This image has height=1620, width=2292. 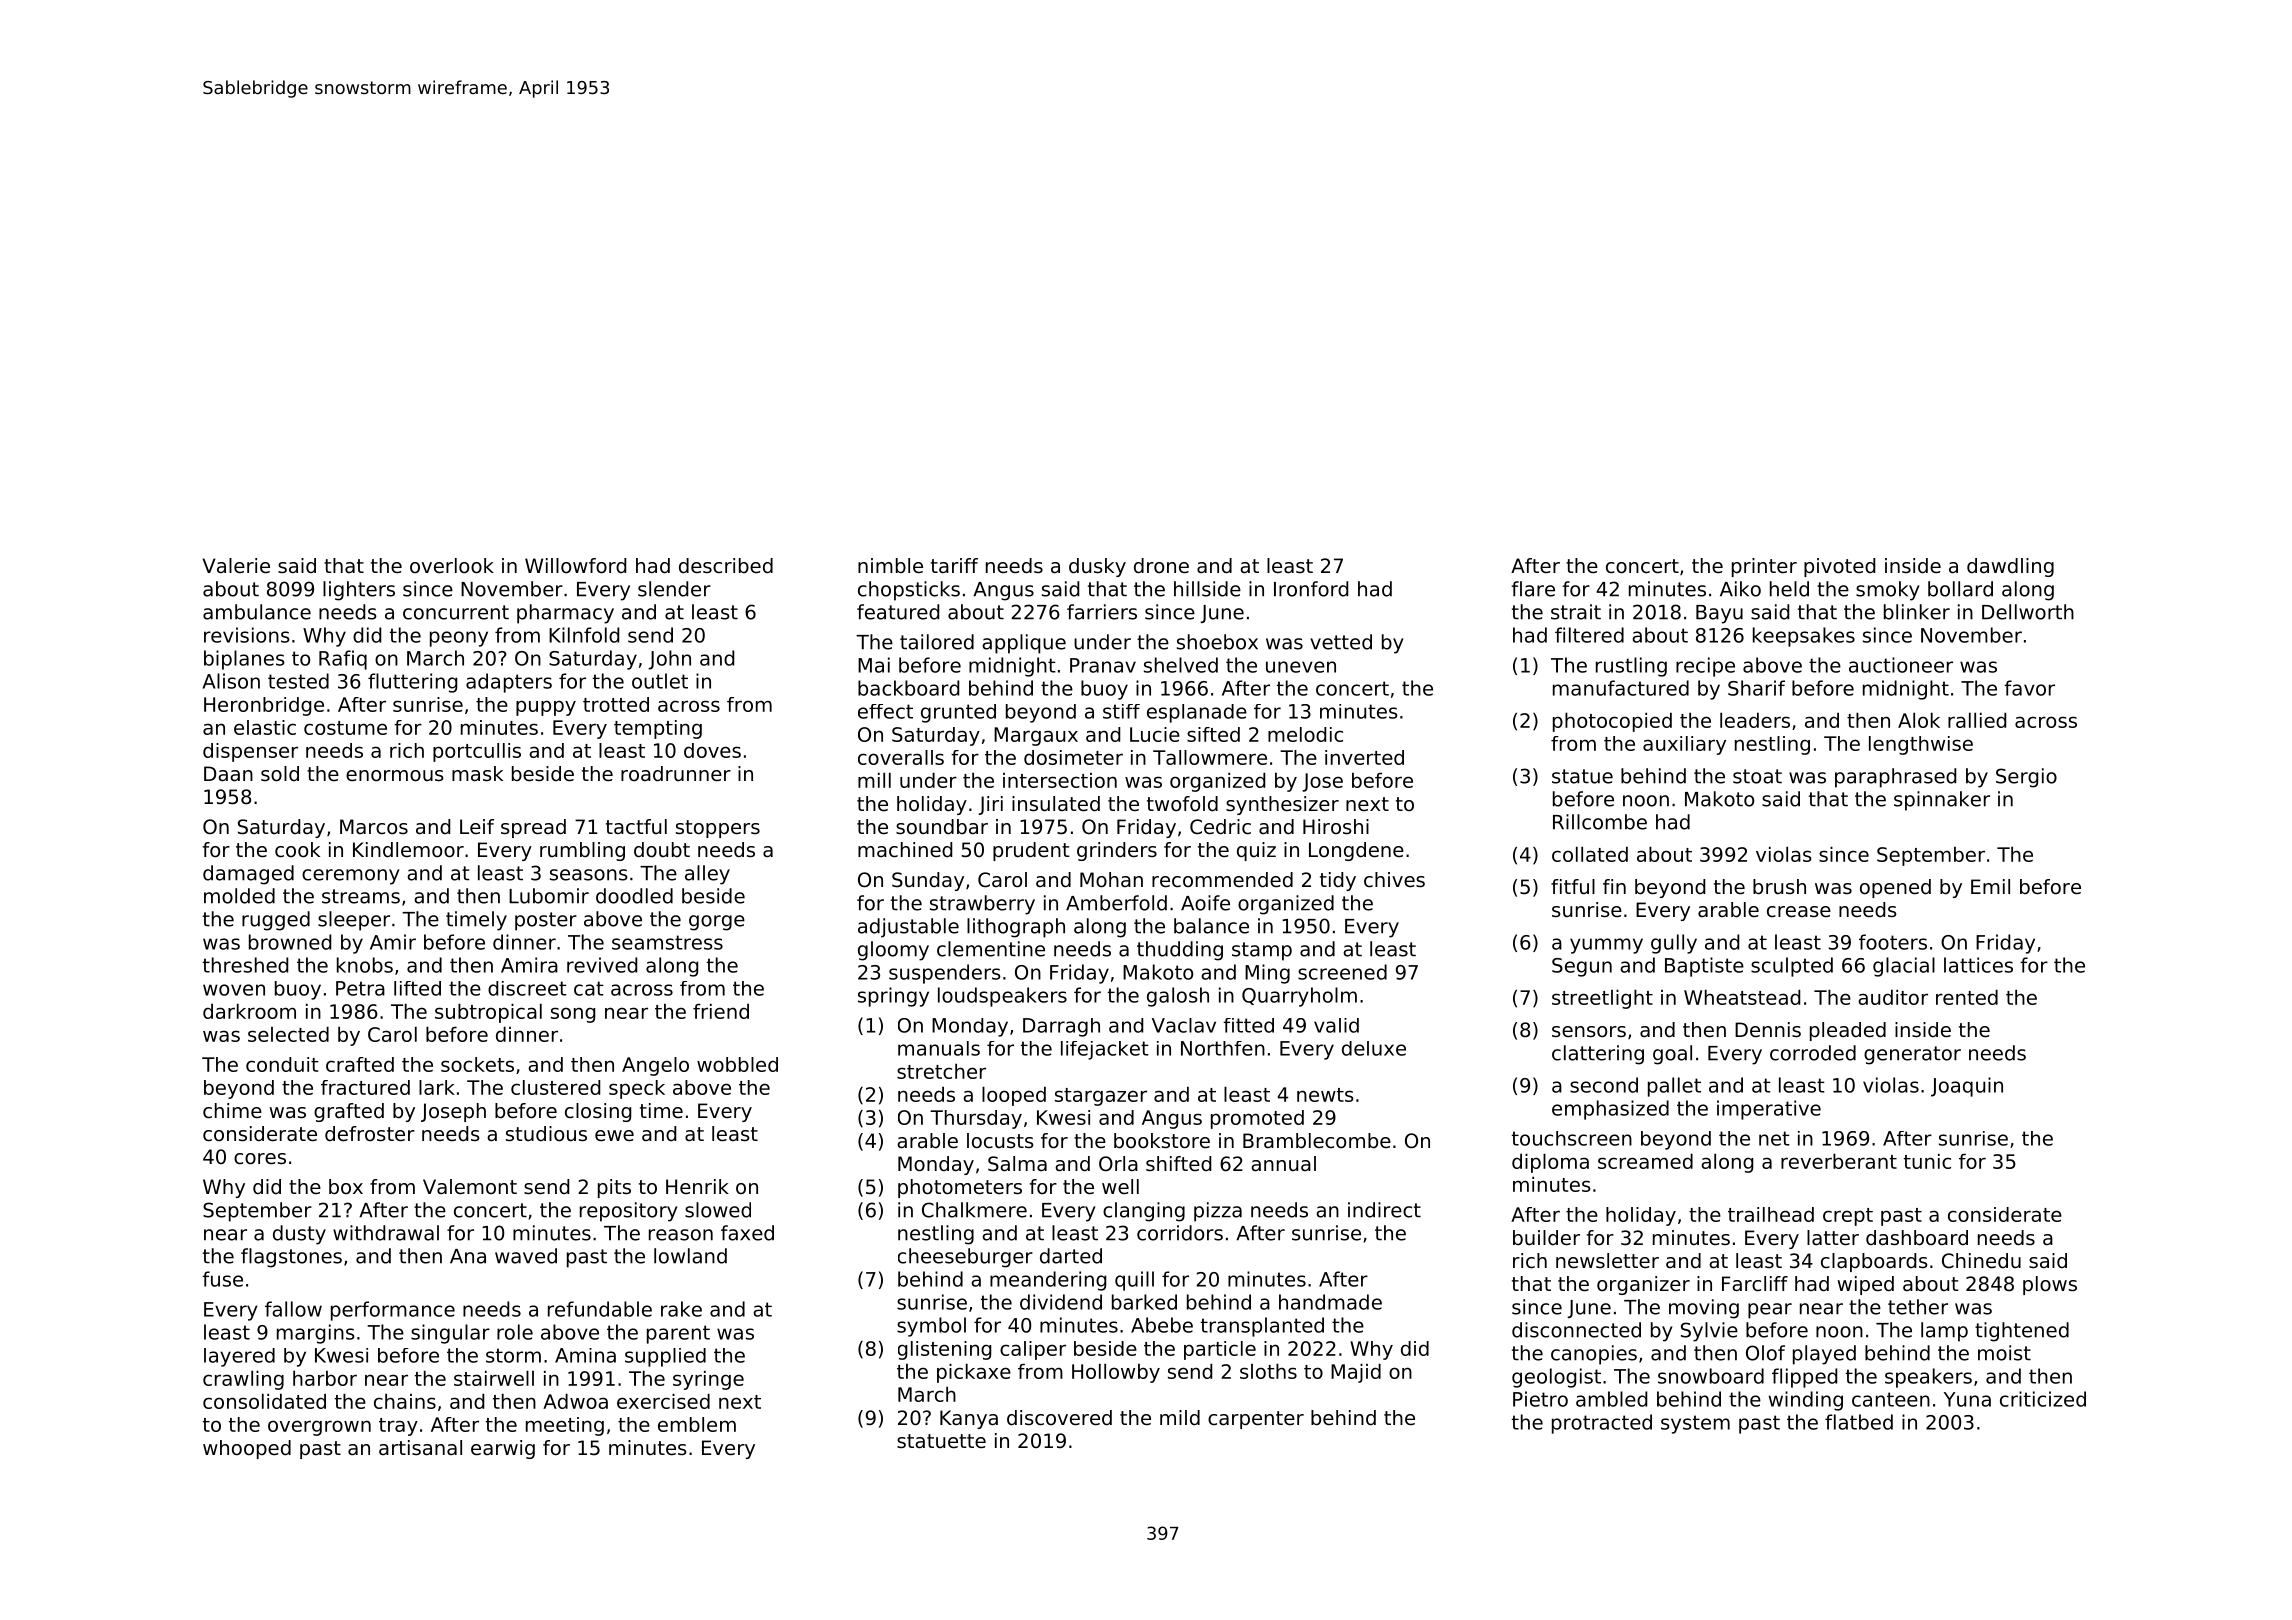 What do you see at coordinates (1990, 886) in the image?
I see `Emil` at bounding box center [1990, 886].
